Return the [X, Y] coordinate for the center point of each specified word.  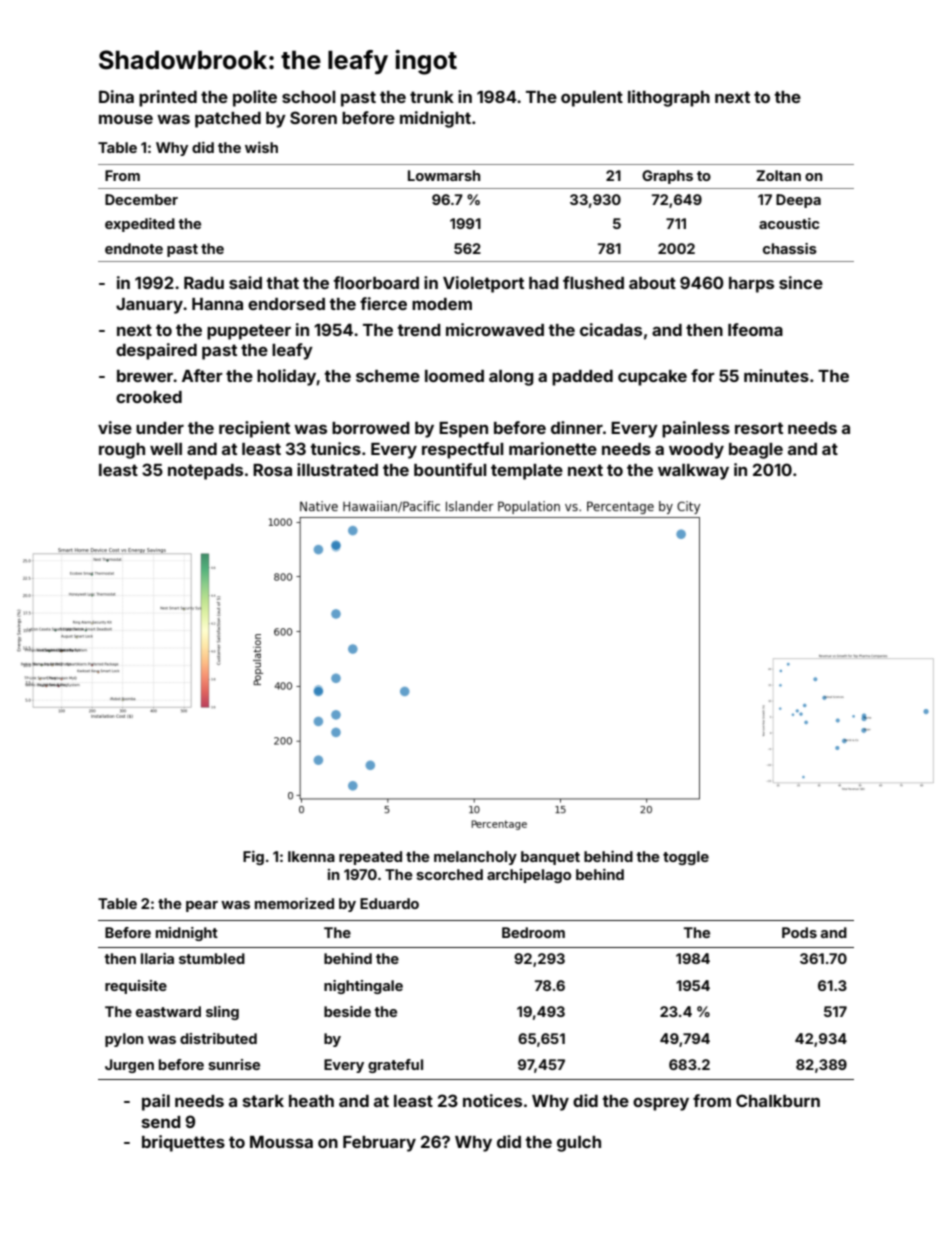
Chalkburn [778, 1100]
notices [492, 1100]
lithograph [669, 98]
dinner [577, 427]
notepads [205, 472]
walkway [693, 472]
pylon [124, 1040]
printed [168, 98]
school [309, 97]
